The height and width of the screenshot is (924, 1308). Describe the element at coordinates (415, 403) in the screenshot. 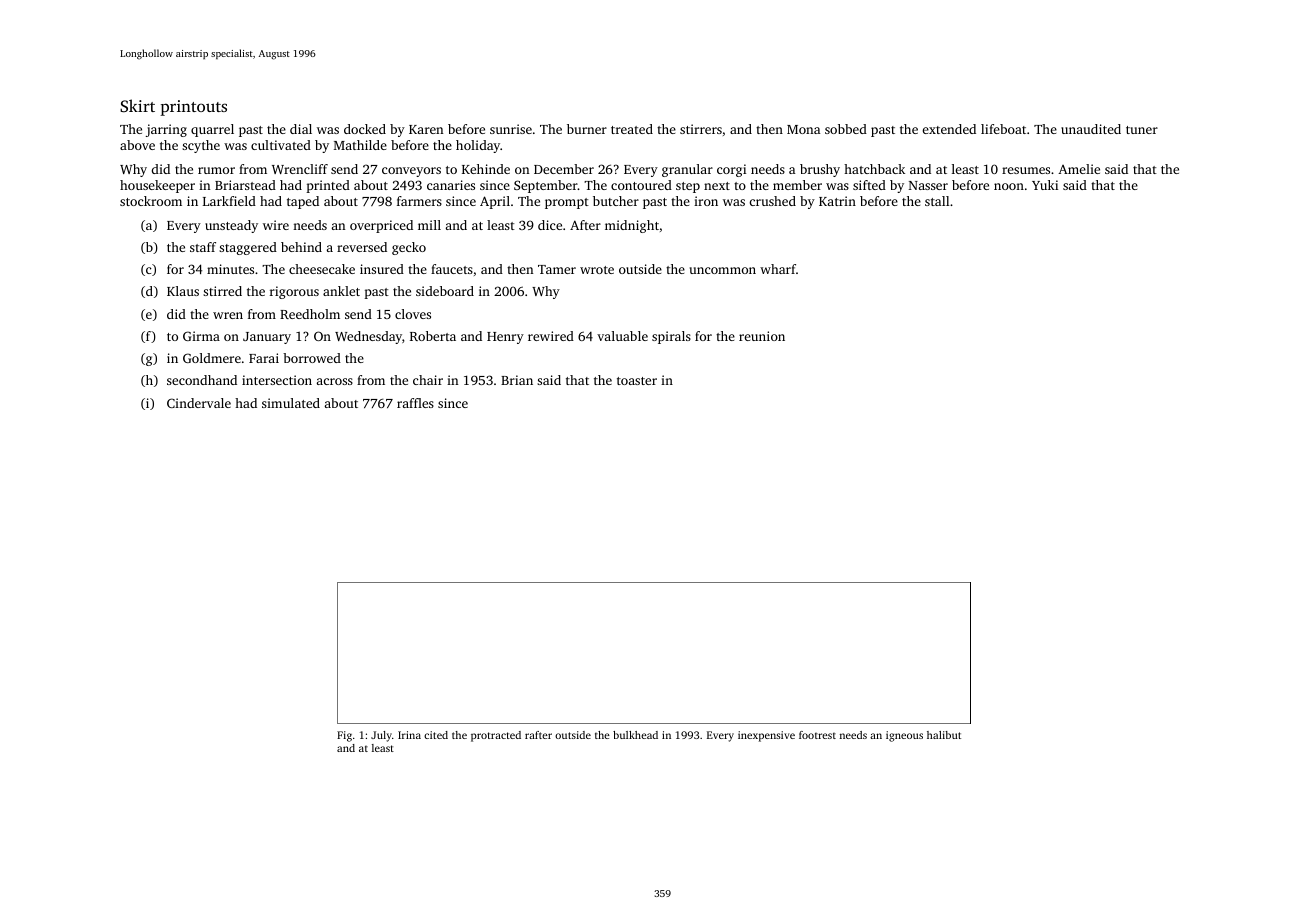

I see `raffles` at that location.
